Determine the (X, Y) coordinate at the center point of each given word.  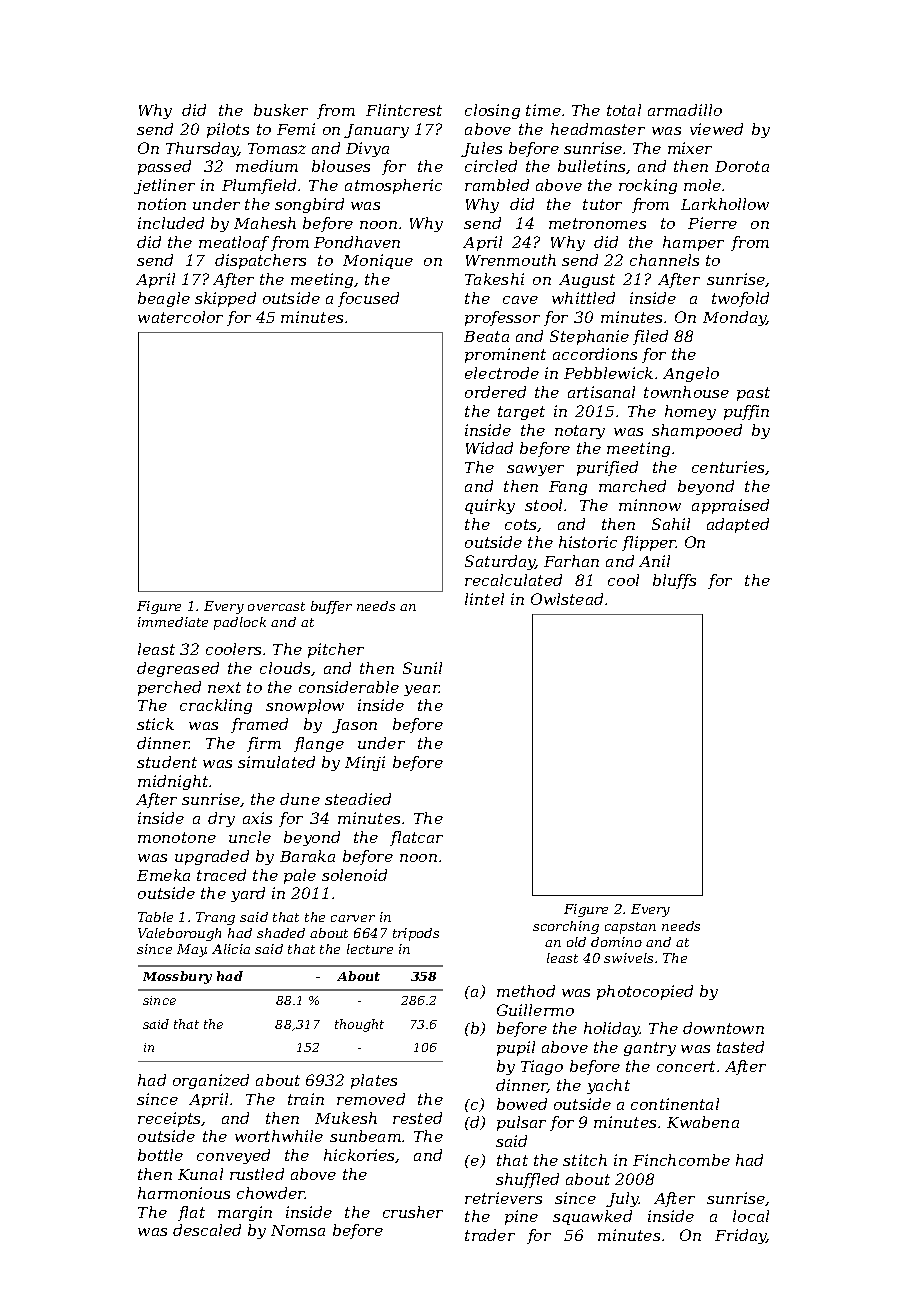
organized (211, 1081)
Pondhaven (357, 242)
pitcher (336, 650)
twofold (740, 299)
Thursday (202, 149)
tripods (416, 934)
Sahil (671, 524)
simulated (276, 762)
